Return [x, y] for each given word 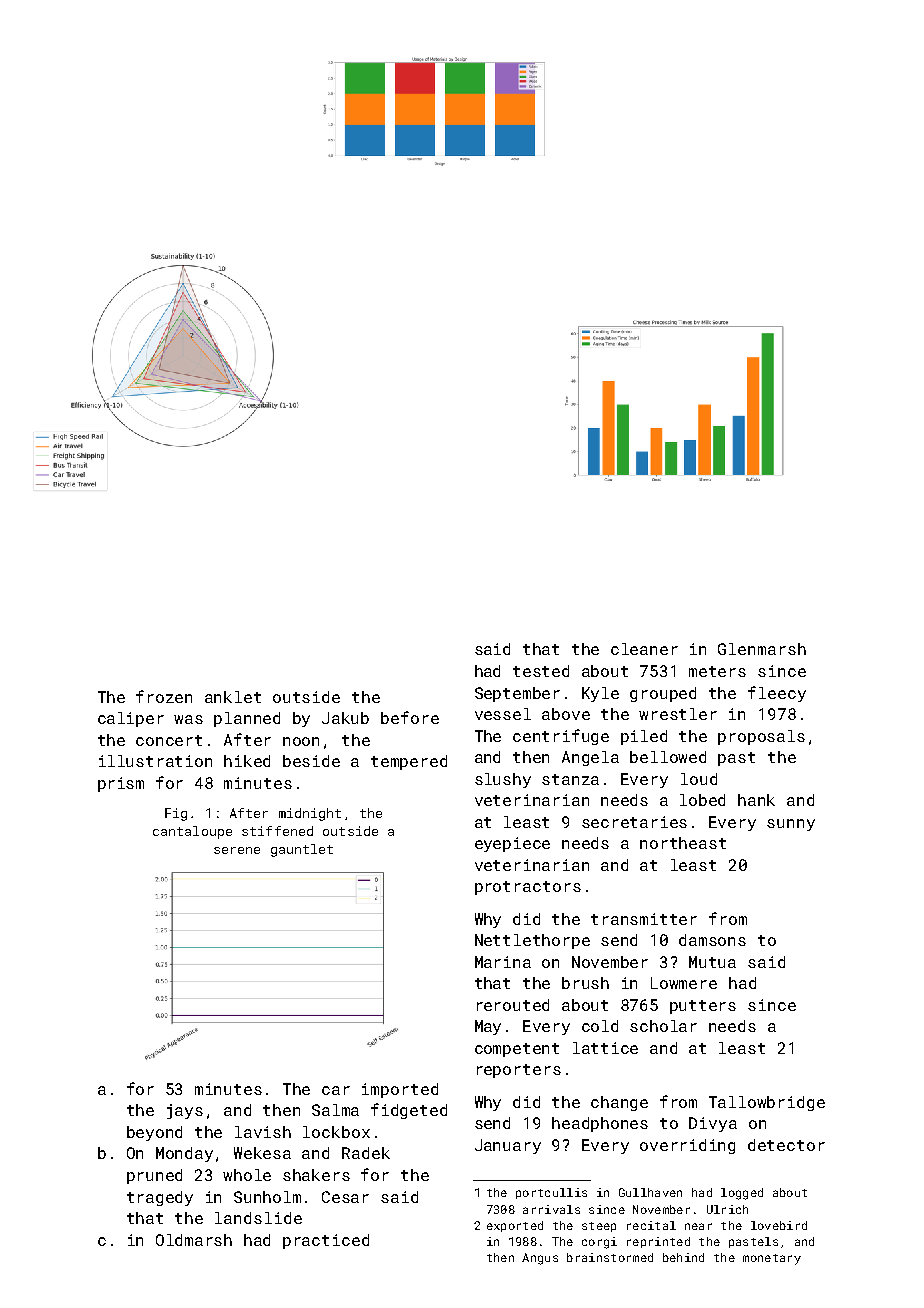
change [619, 1103]
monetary [772, 1259]
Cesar [345, 1197]
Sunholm [267, 1197]
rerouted [513, 1005]
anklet [233, 697]
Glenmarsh [762, 649]
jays [185, 1111]
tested [541, 671]
